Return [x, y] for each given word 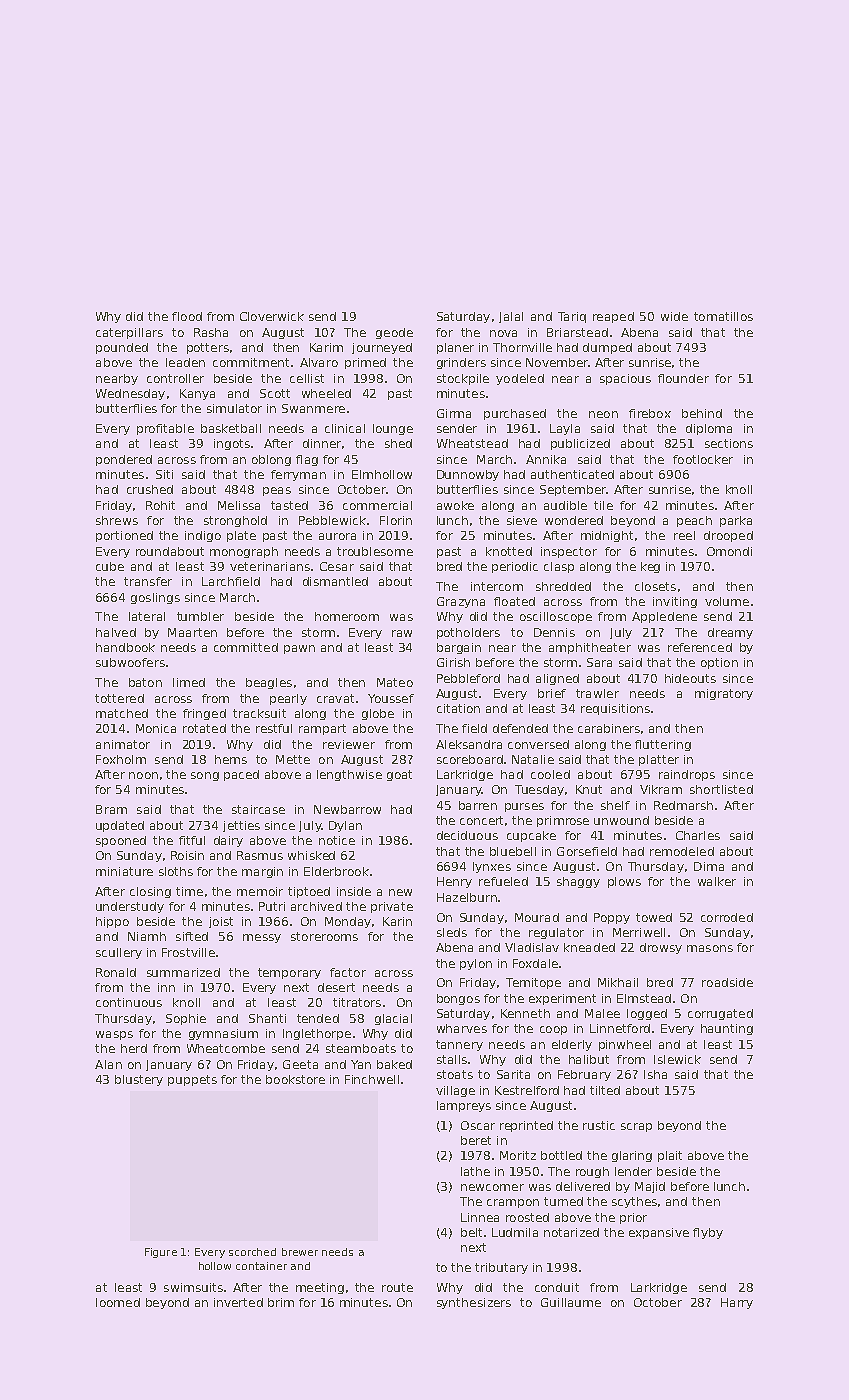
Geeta [300, 1064]
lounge [393, 429]
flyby [708, 1233]
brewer [300, 1252]
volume [727, 601]
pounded [122, 348]
